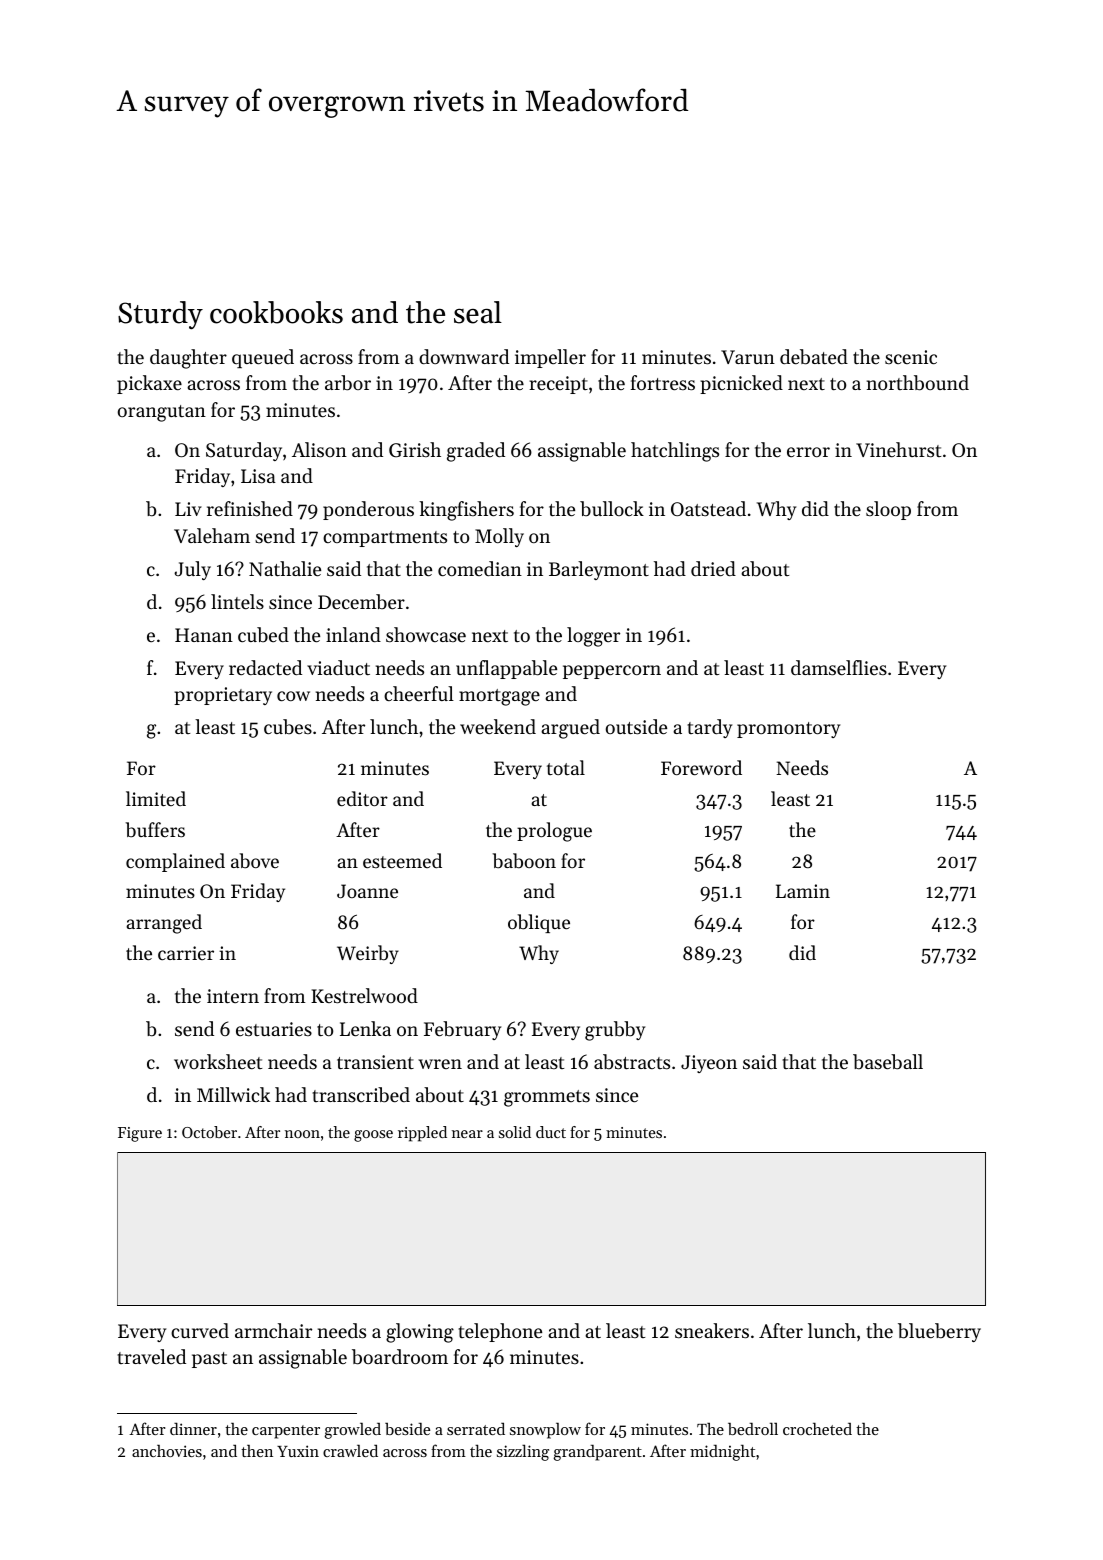  What do you see at coordinates (515, 1132) in the screenshot?
I see `solid` at bounding box center [515, 1132].
